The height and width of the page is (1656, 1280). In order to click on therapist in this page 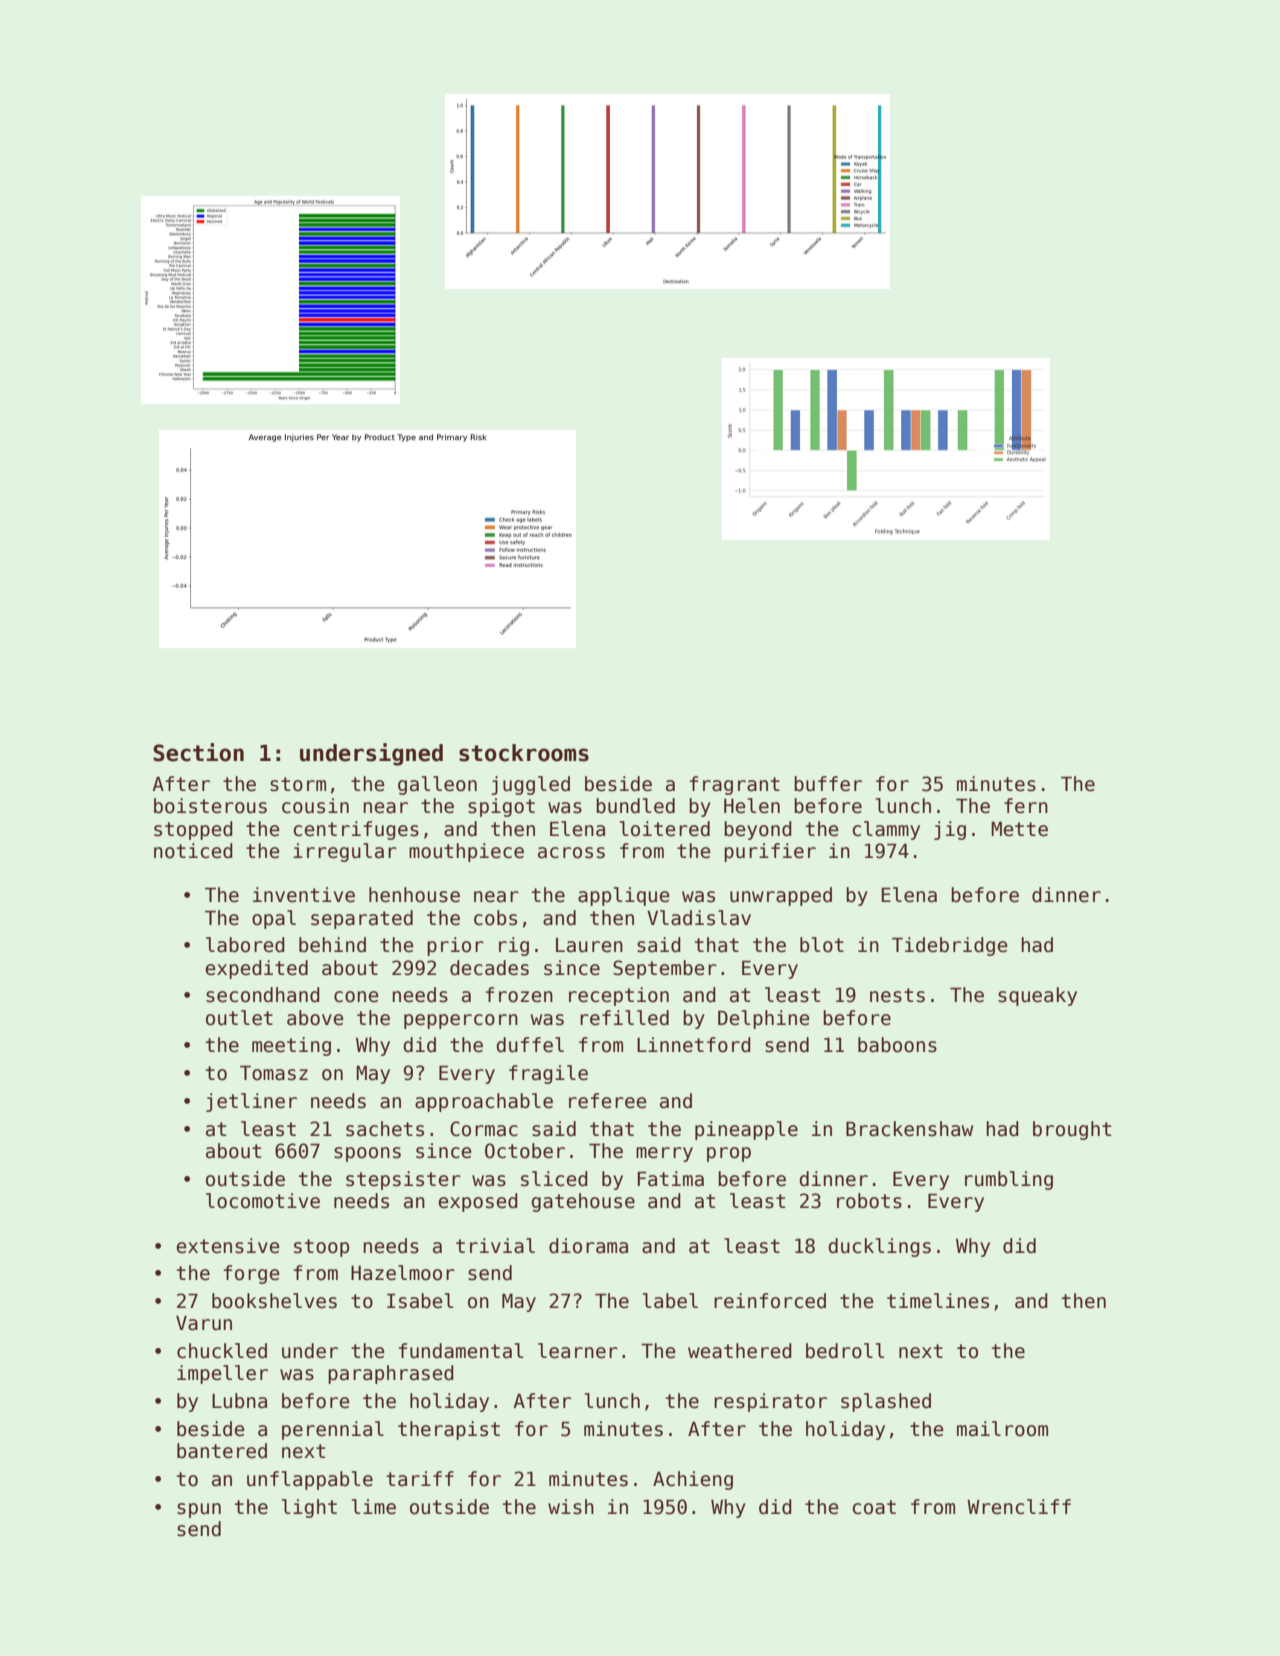, I will do `click(449, 1430)`.
